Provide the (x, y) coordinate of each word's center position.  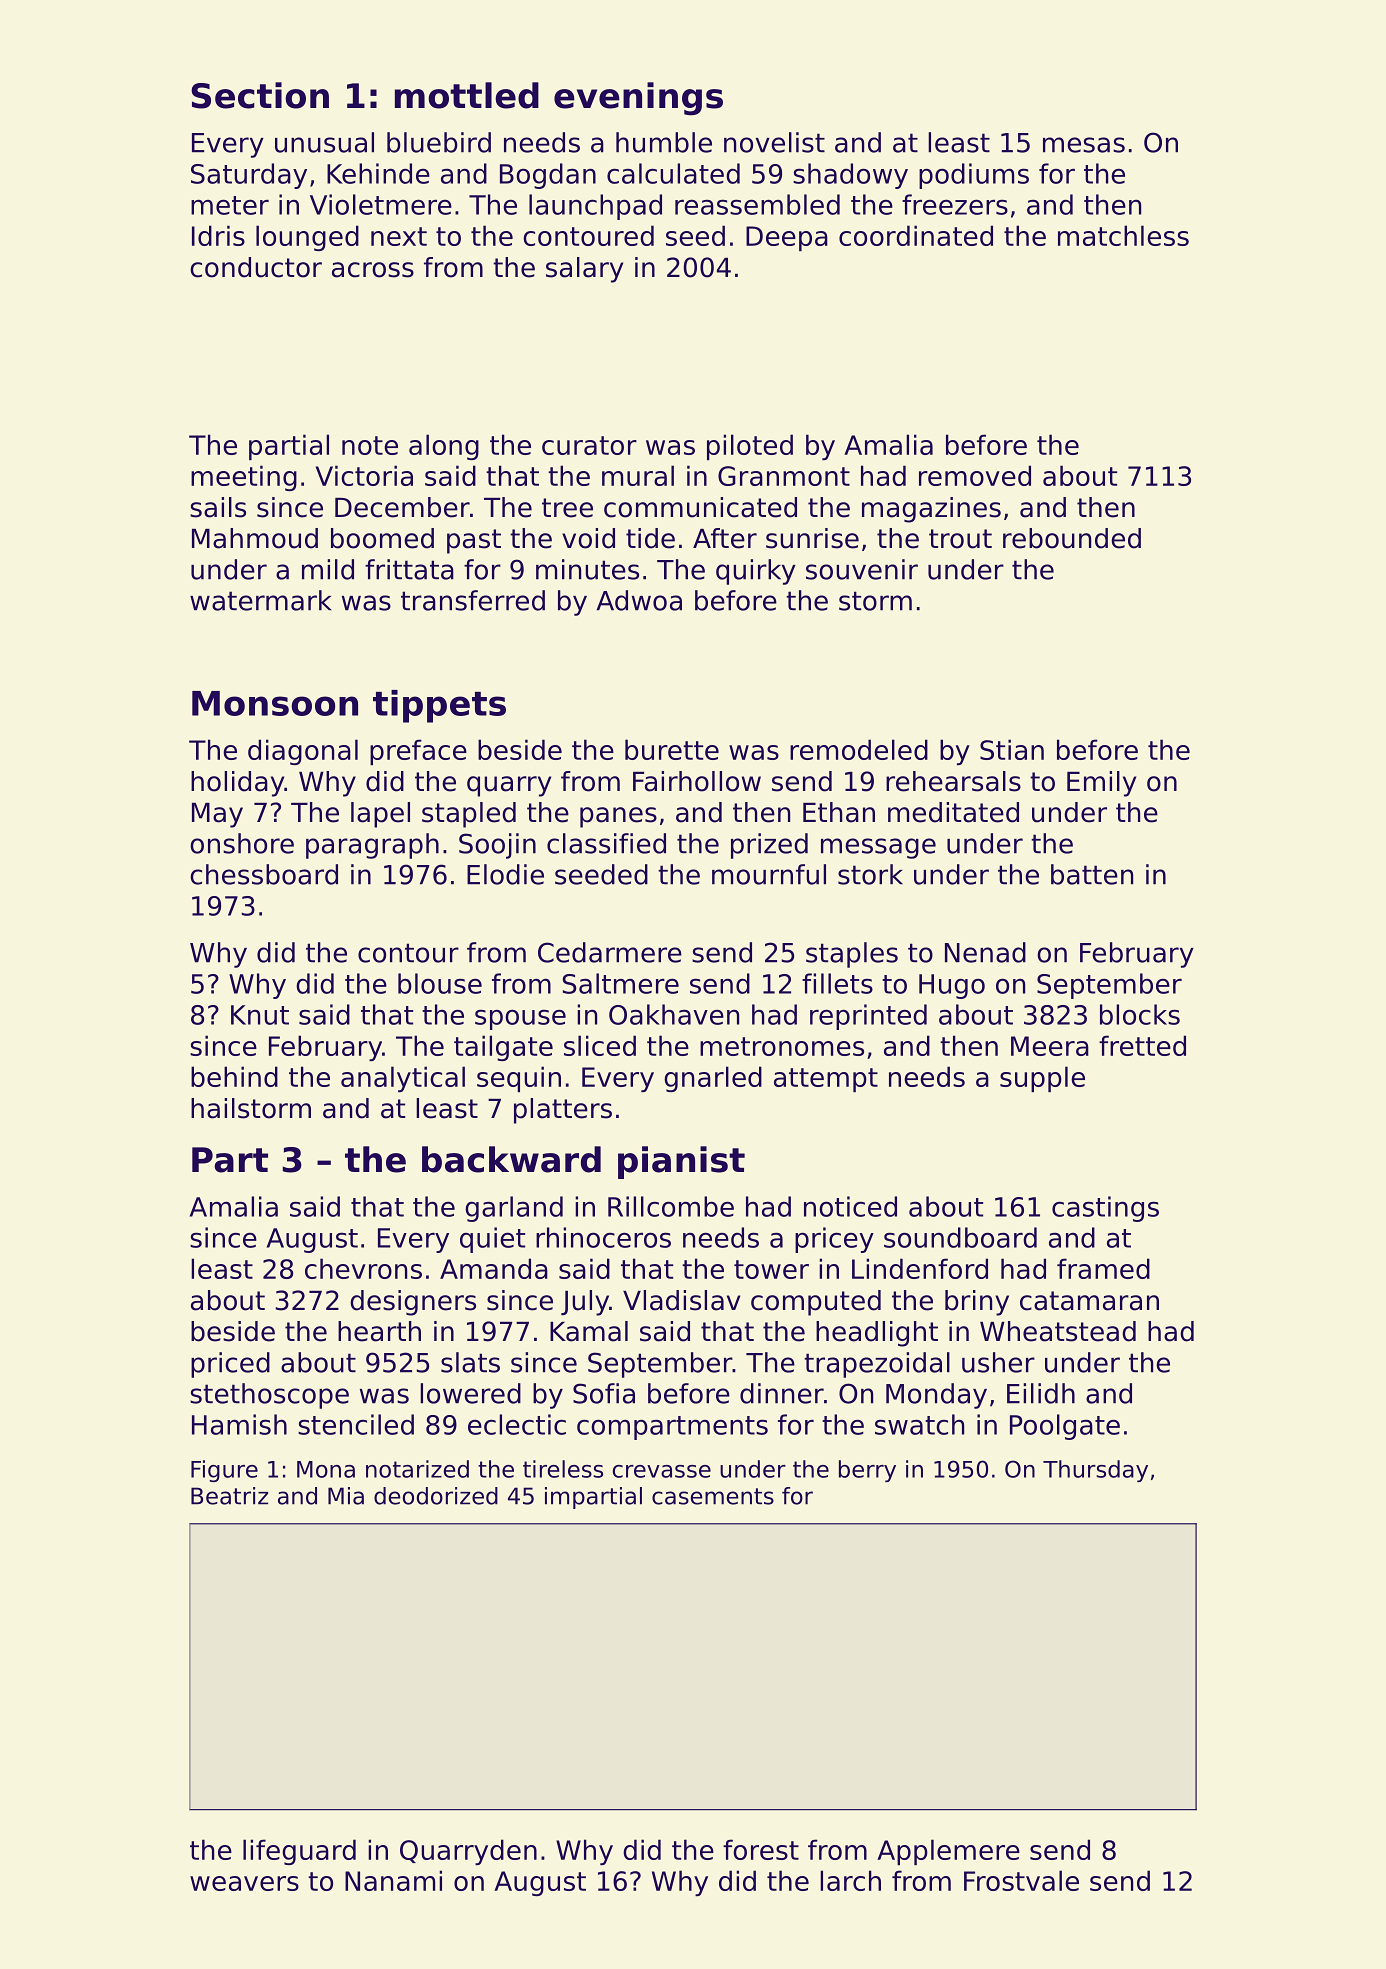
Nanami (393, 1880)
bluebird (439, 142)
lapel (380, 815)
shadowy (850, 176)
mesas (1084, 145)
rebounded (1072, 538)
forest (761, 1849)
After (725, 538)
